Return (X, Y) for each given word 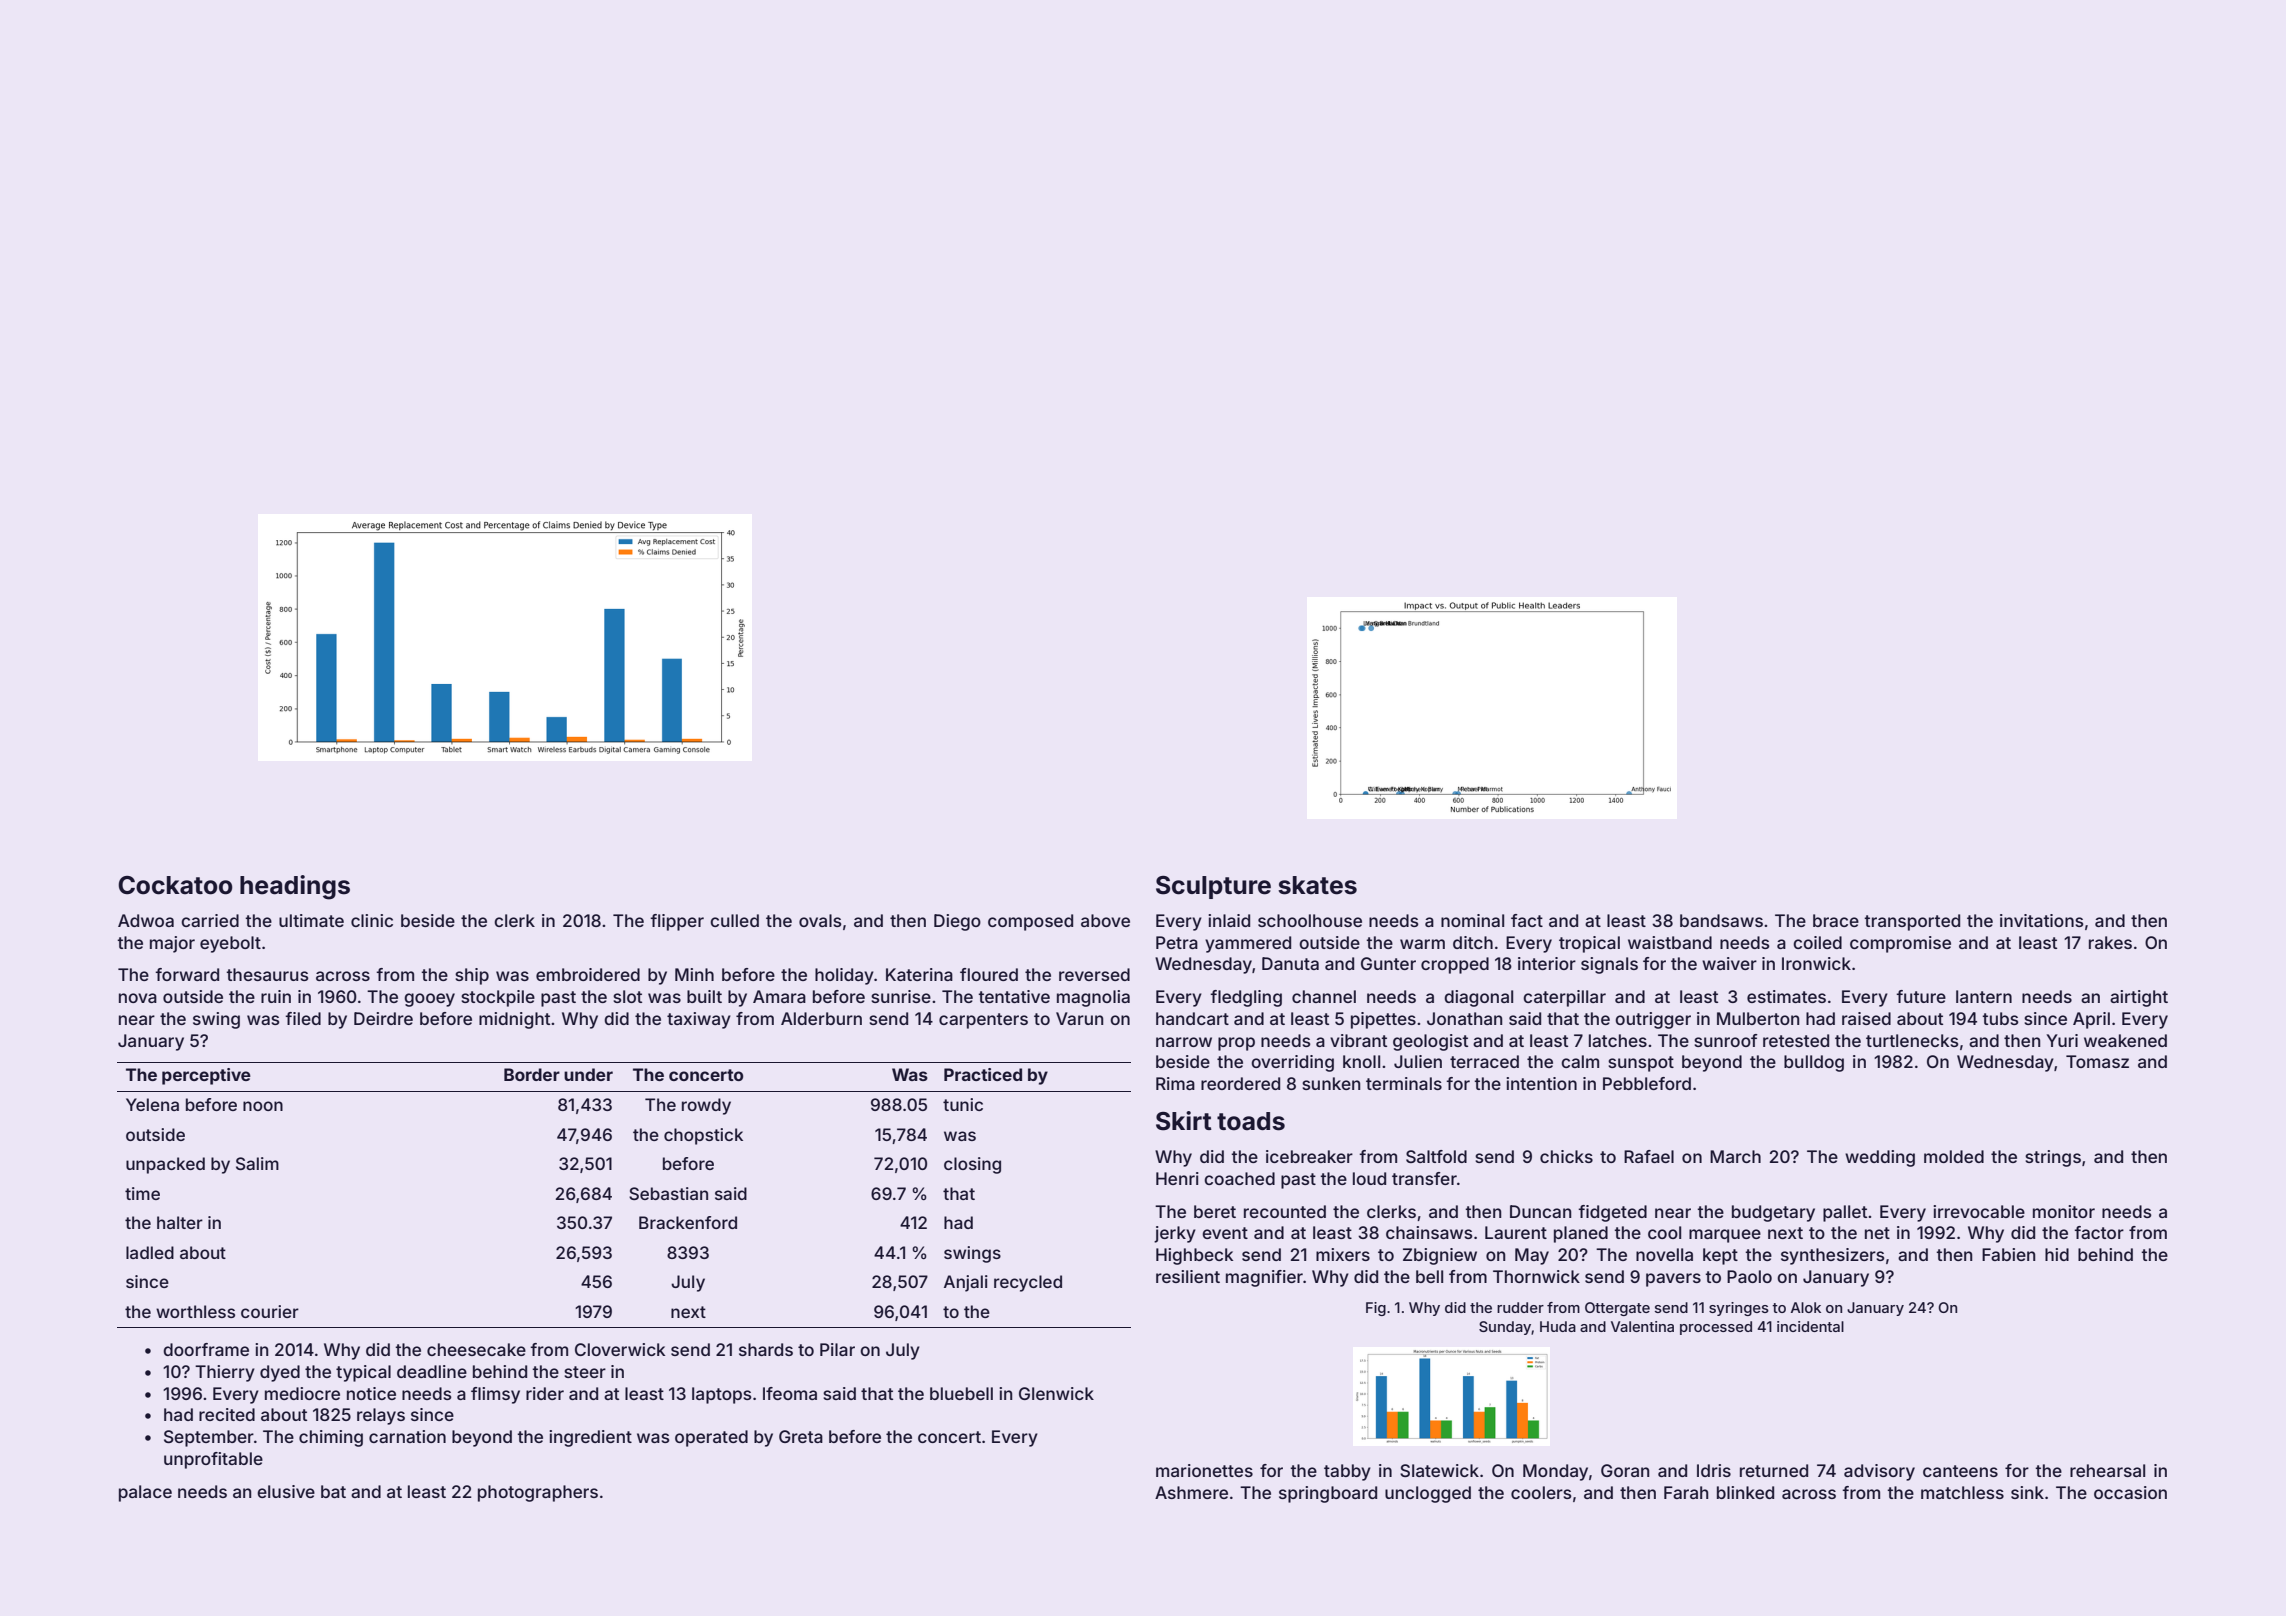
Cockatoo (175, 885)
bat (333, 1491)
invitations (2042, 920)
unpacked (165, 1165)
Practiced (983, 1074)
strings (2053, 1158)
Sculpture (1213, 887)
